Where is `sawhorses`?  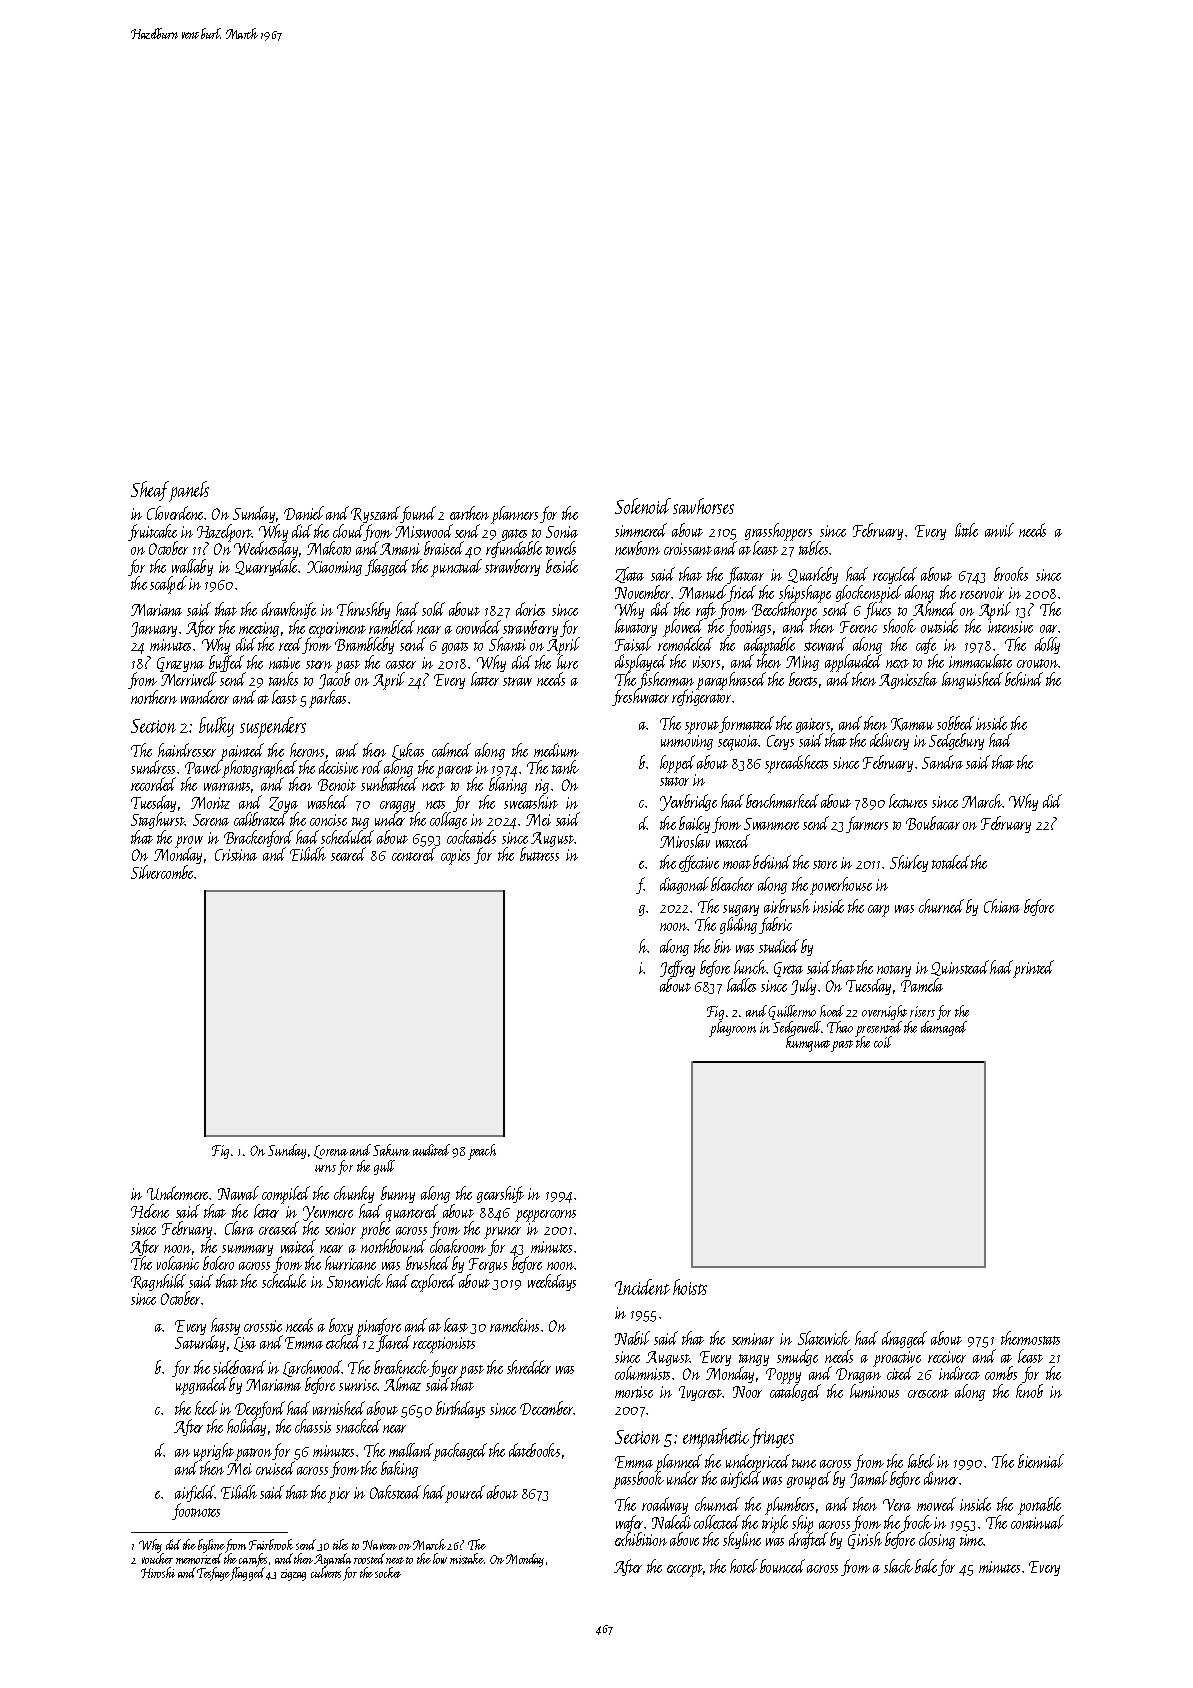 sawhorses is located at coordinates (703, 506).
